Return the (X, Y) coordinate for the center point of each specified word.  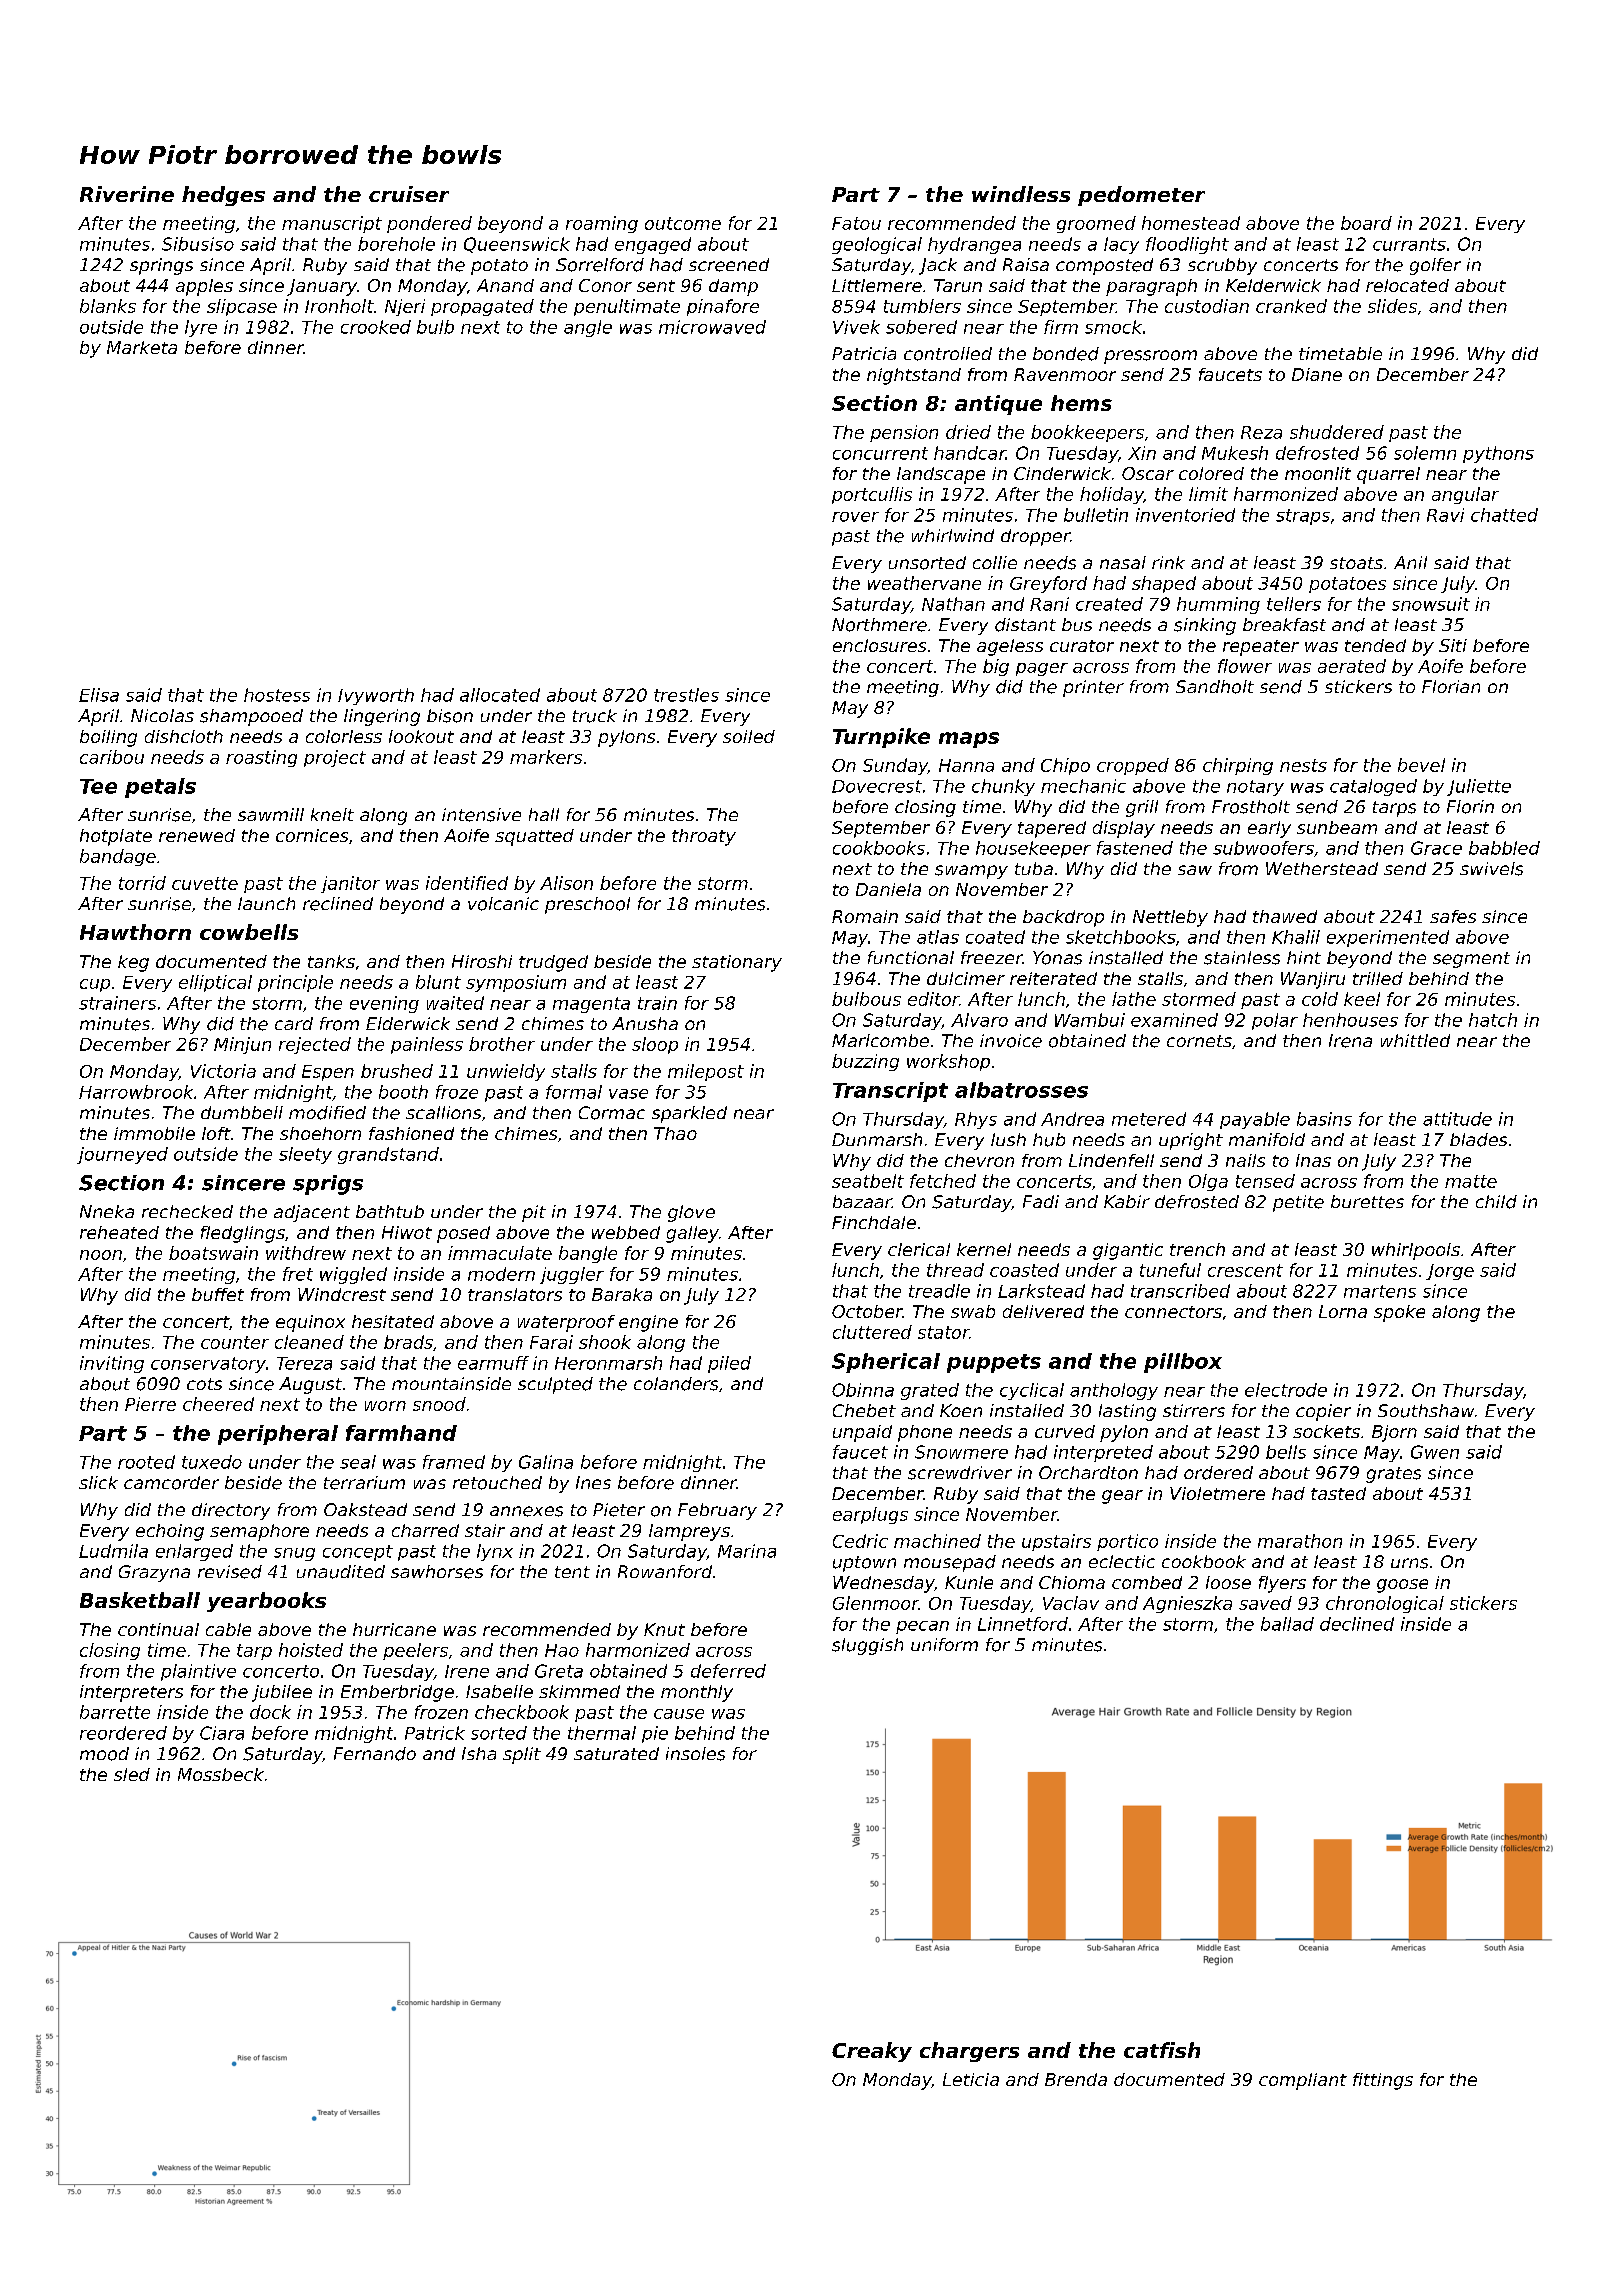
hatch (1493, 1020)
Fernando (375, 1754)
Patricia (864, 353)
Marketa (142, 347)
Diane (1317, 374)
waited (455, 1003)
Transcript (890, 1092)
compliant (1303, 2081)
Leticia (971, 2079)
